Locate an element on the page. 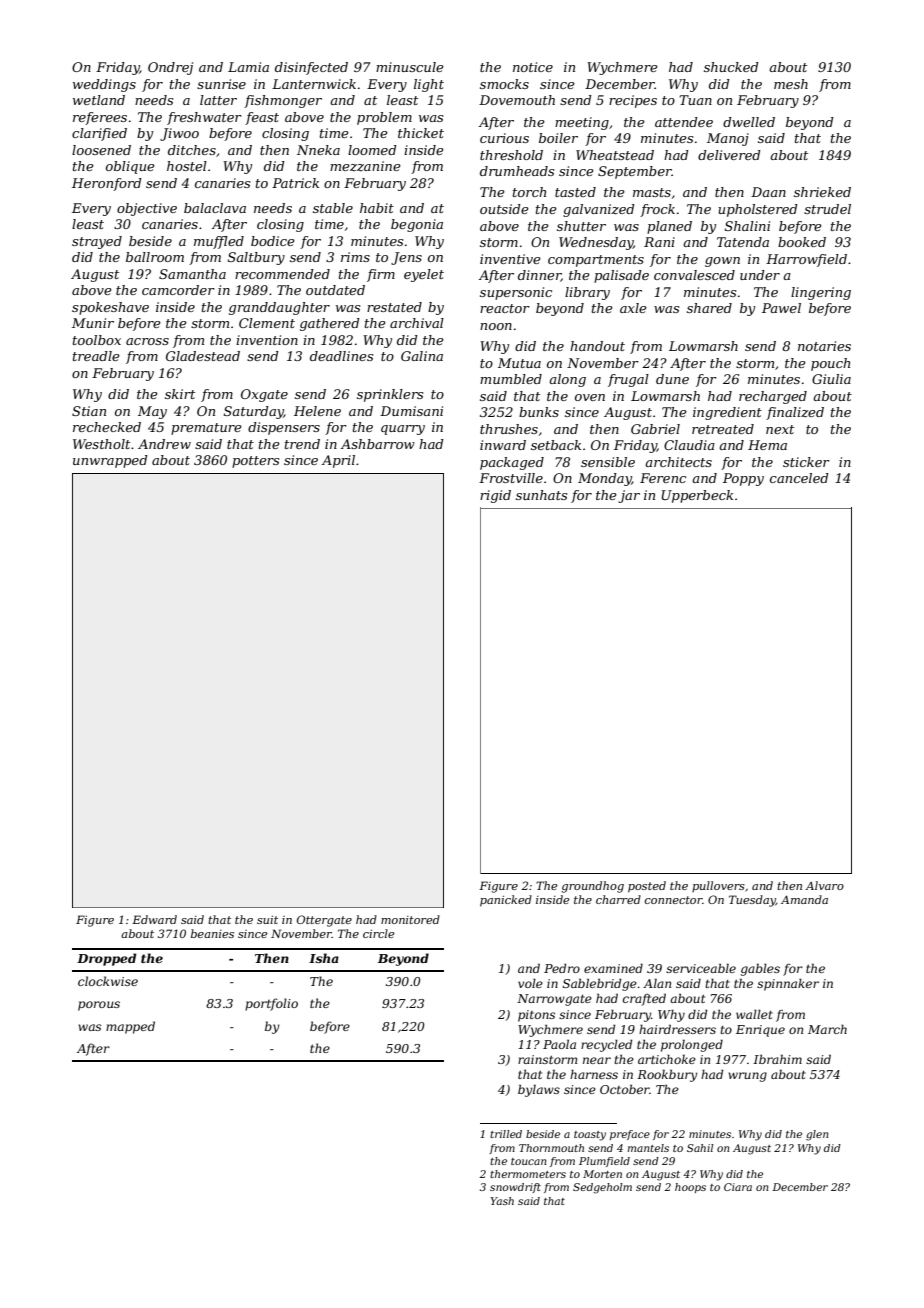  Ciara is located at coordinates (738, 1187).
